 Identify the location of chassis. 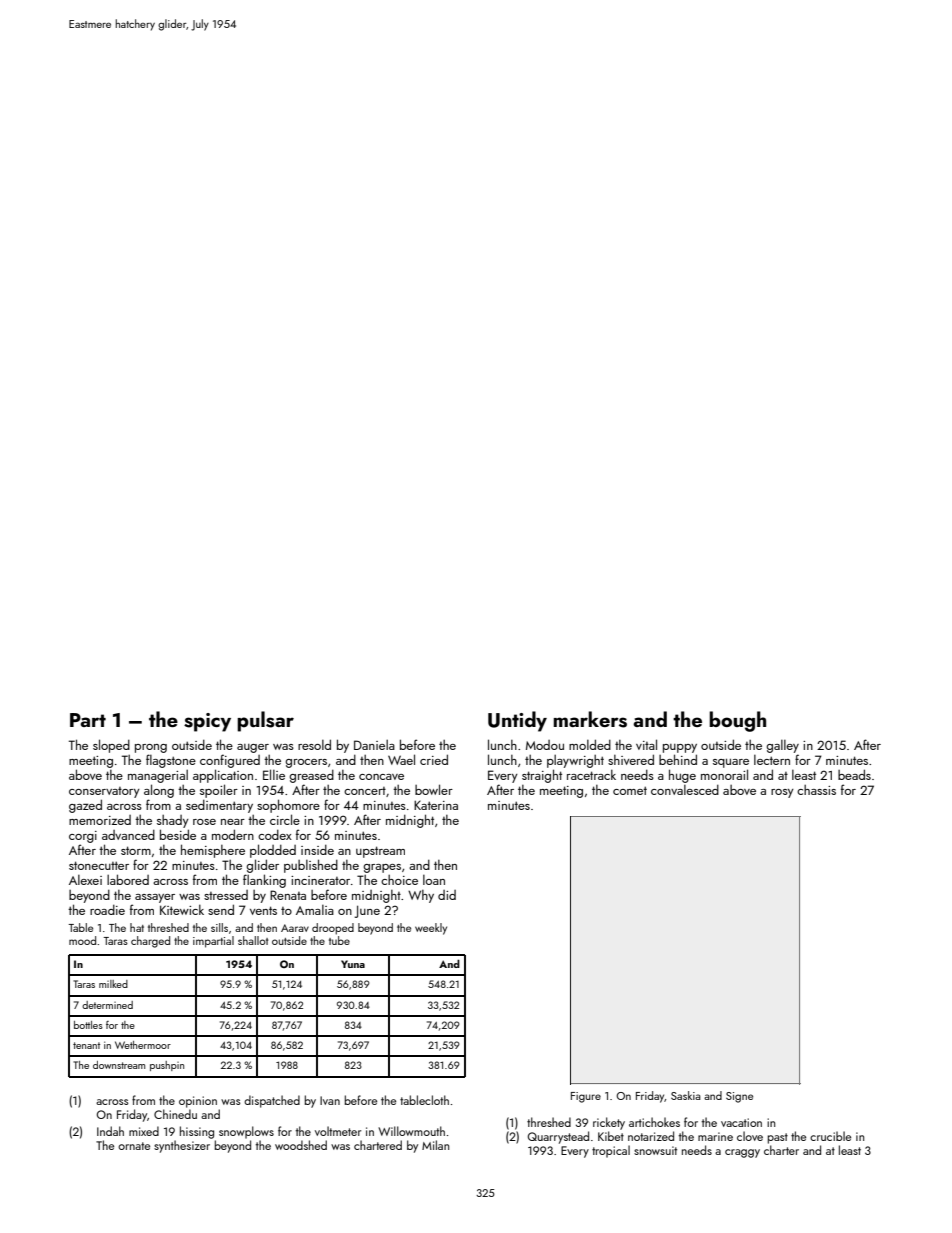
(816, 790).
